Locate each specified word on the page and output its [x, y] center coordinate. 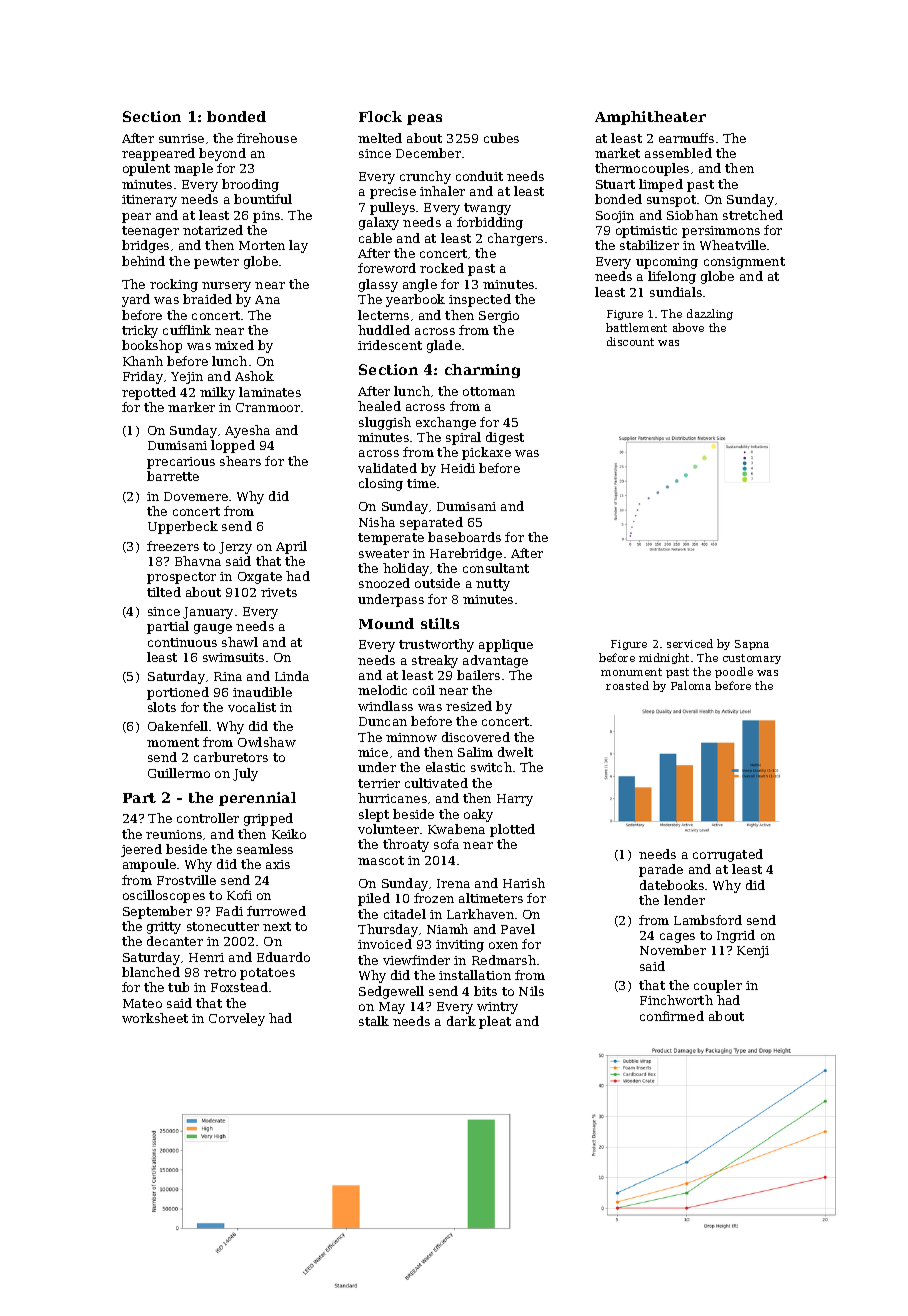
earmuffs [686, 138]
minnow [411, 737]
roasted [627, 685]
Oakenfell [178, 726]
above [688, 327]
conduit [479, 176]
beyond [222, 154]
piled [374, 899]
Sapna [752, 645]
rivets [279, 592]
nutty [493, 585]
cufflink [187, 330]
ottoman [489, 391]
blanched [151, 972]
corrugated [728, 855]
